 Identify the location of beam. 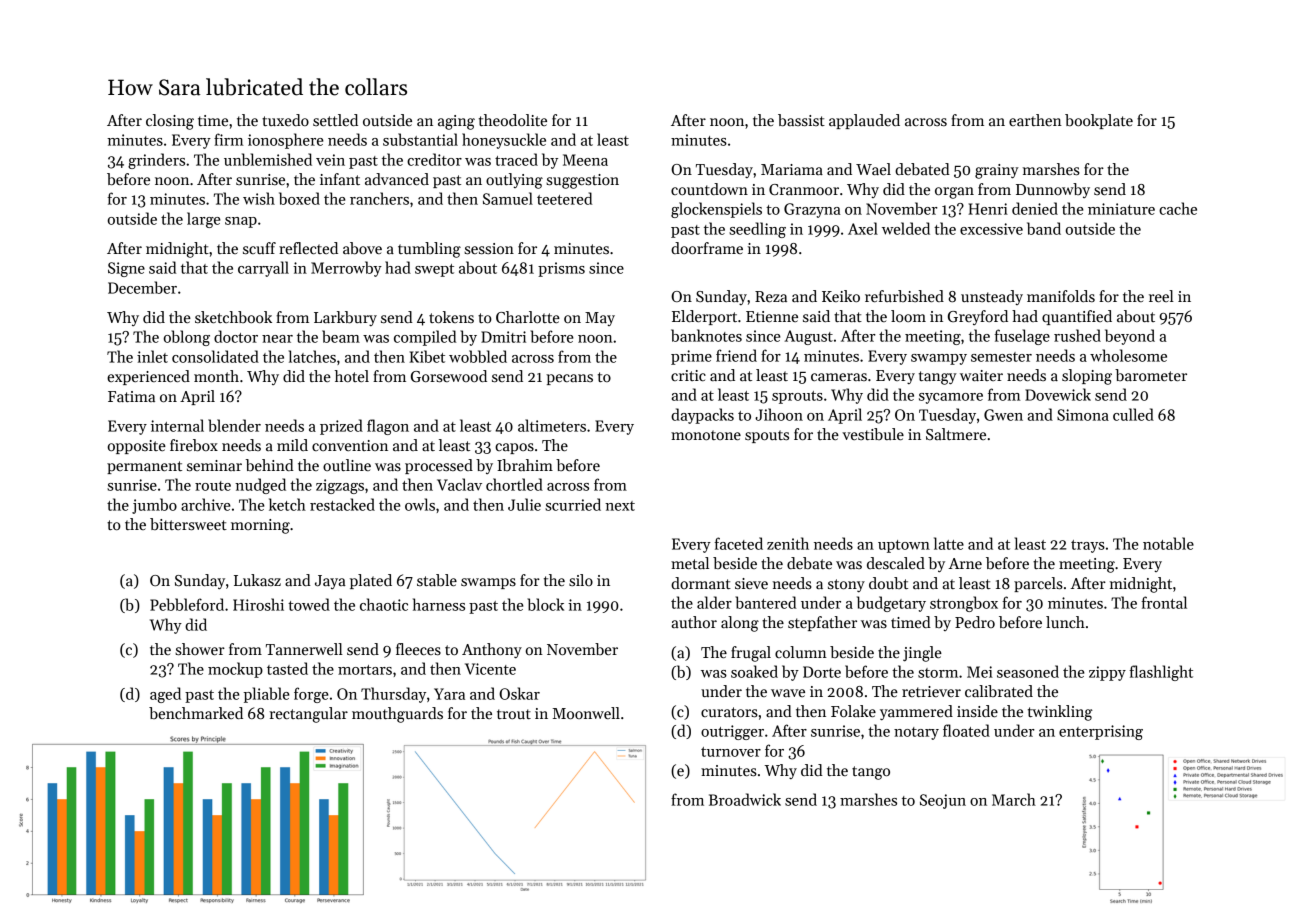
(341, 336).
